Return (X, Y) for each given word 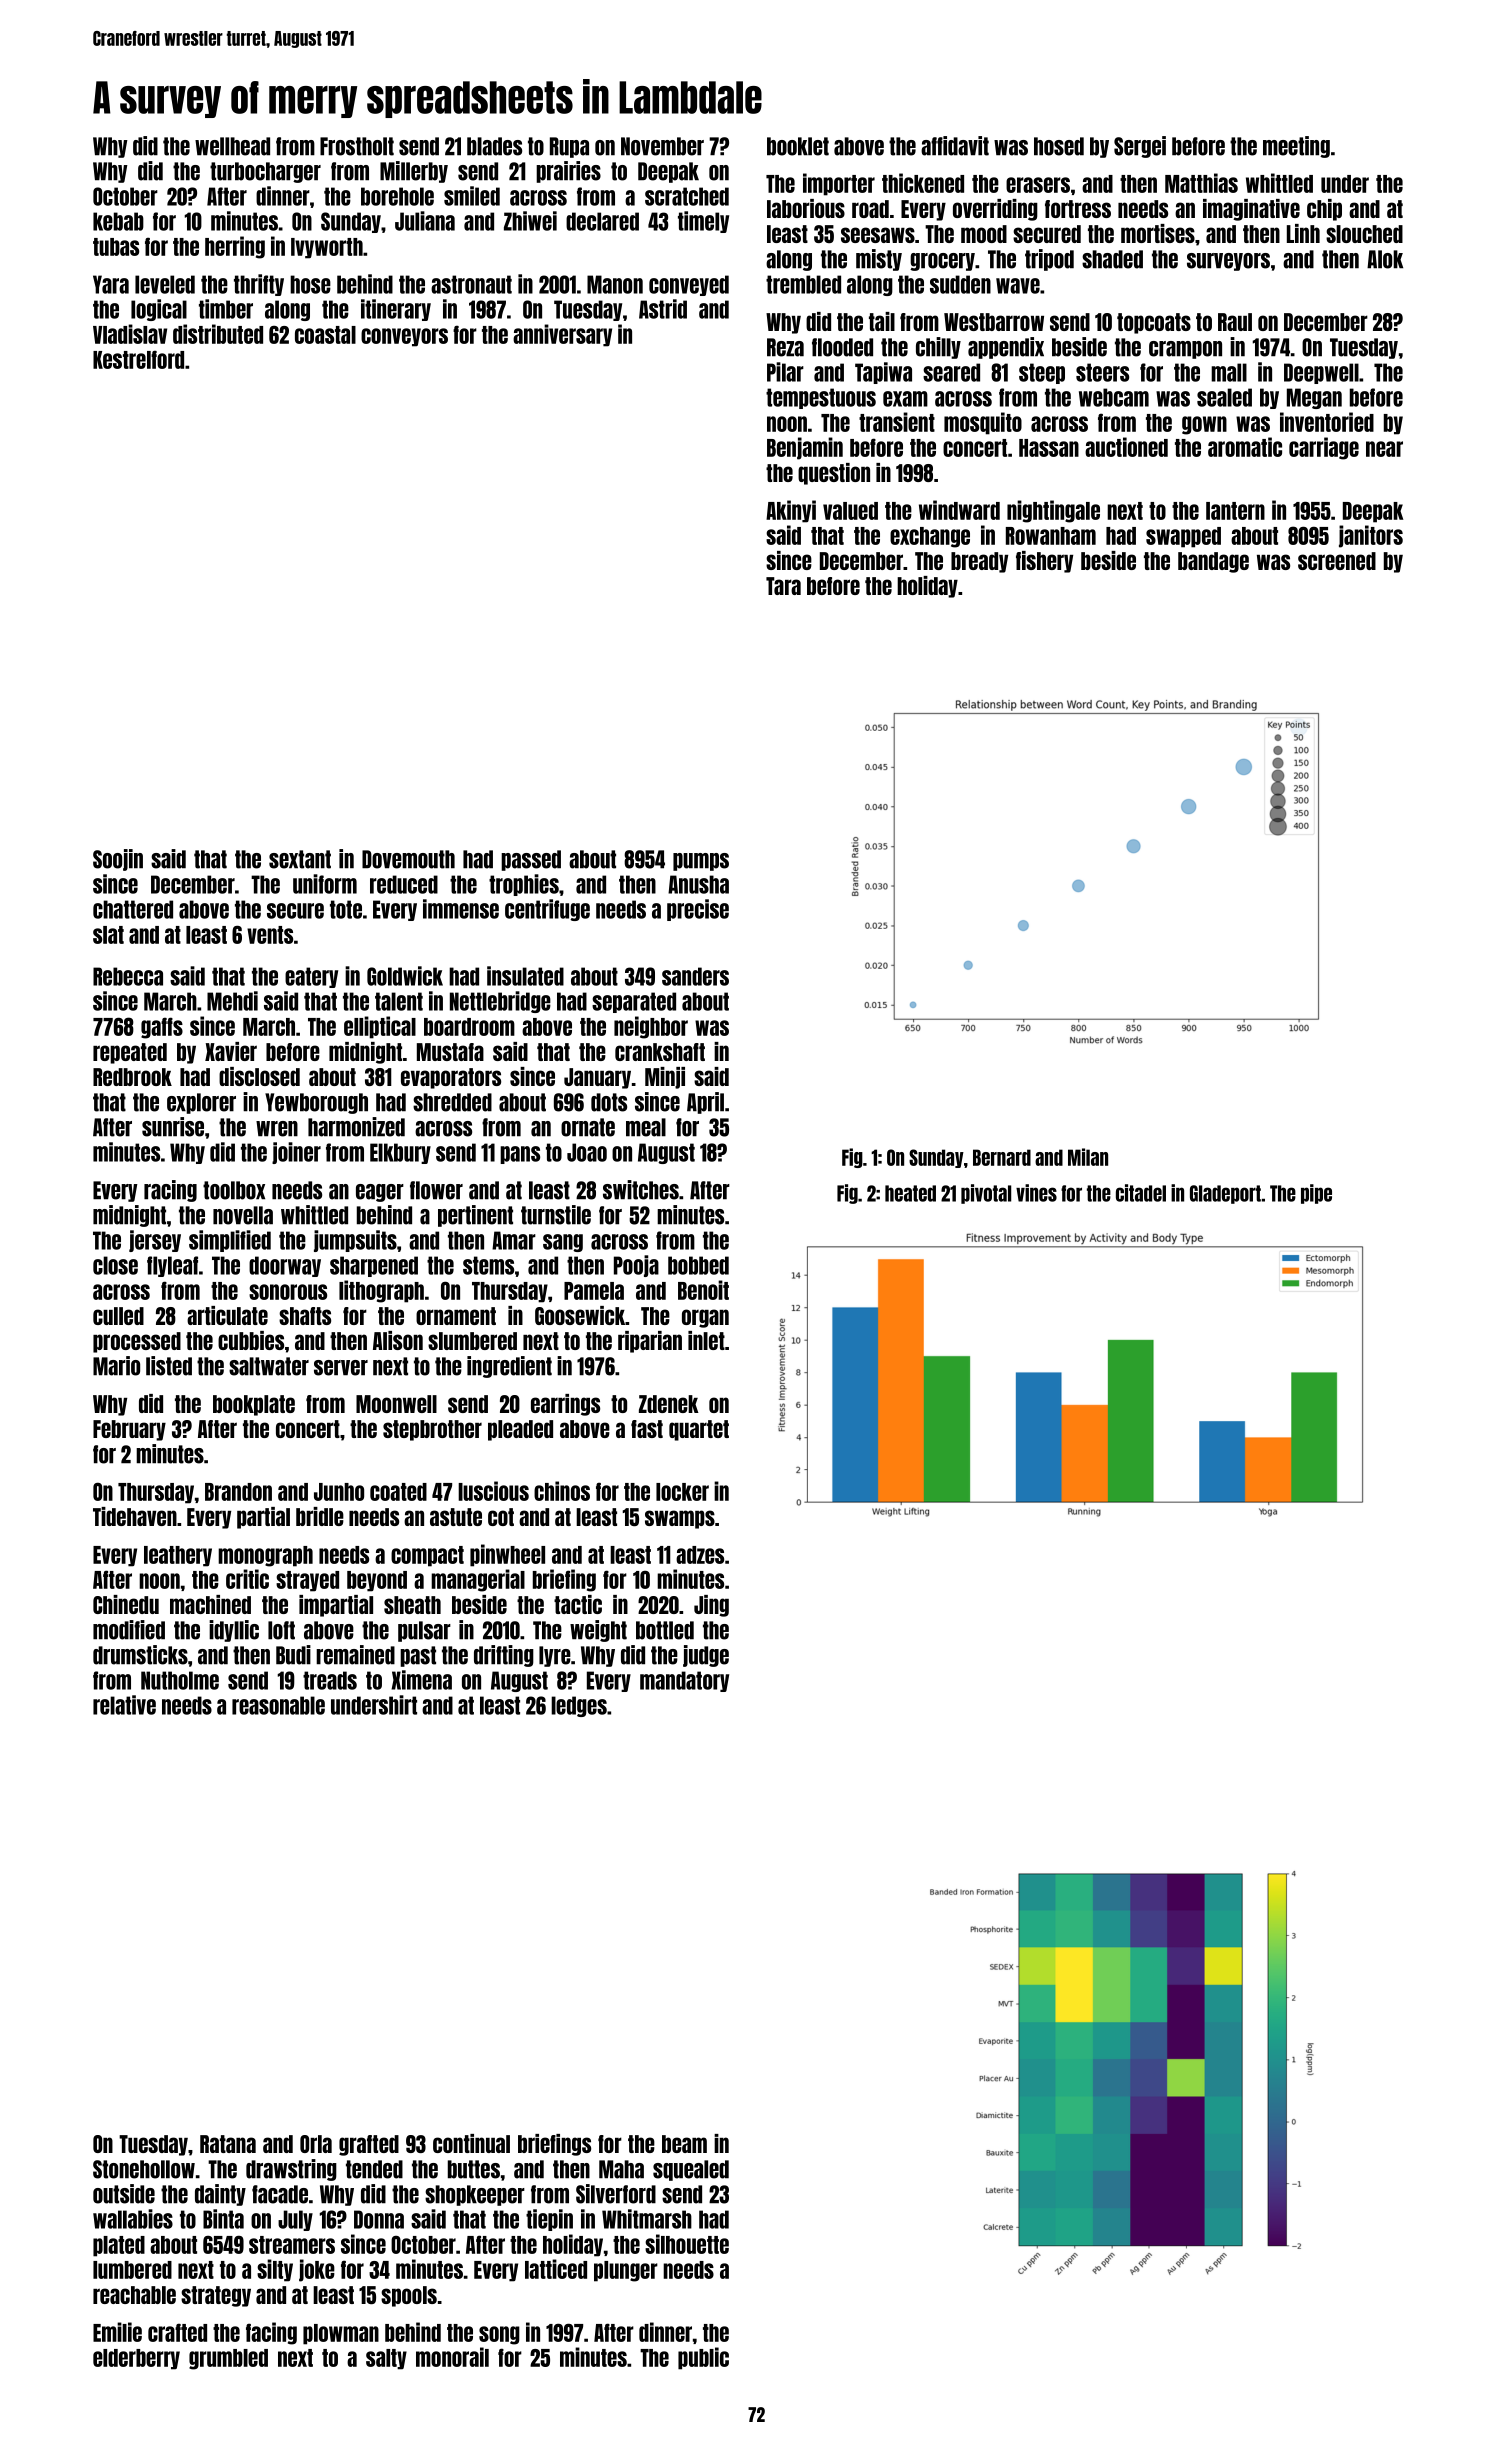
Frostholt (357, 146)
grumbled (228, 2359)
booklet (798, 146)
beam (684, 2144)
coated (398, 1492)
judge (706, 1656)
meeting (1296, 147)
